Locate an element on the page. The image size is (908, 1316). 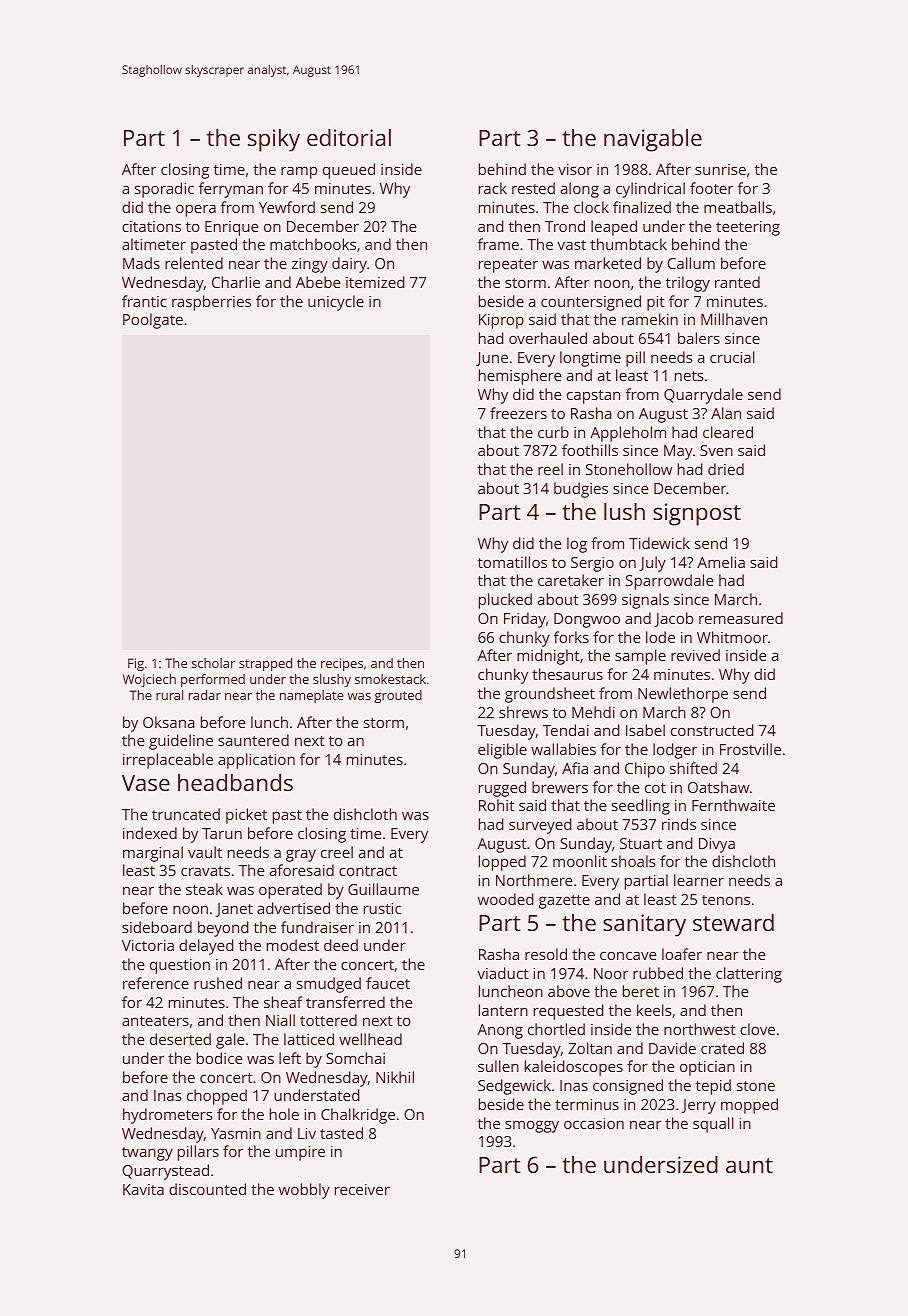
smoggy is located at coordinates (532, 1126).
